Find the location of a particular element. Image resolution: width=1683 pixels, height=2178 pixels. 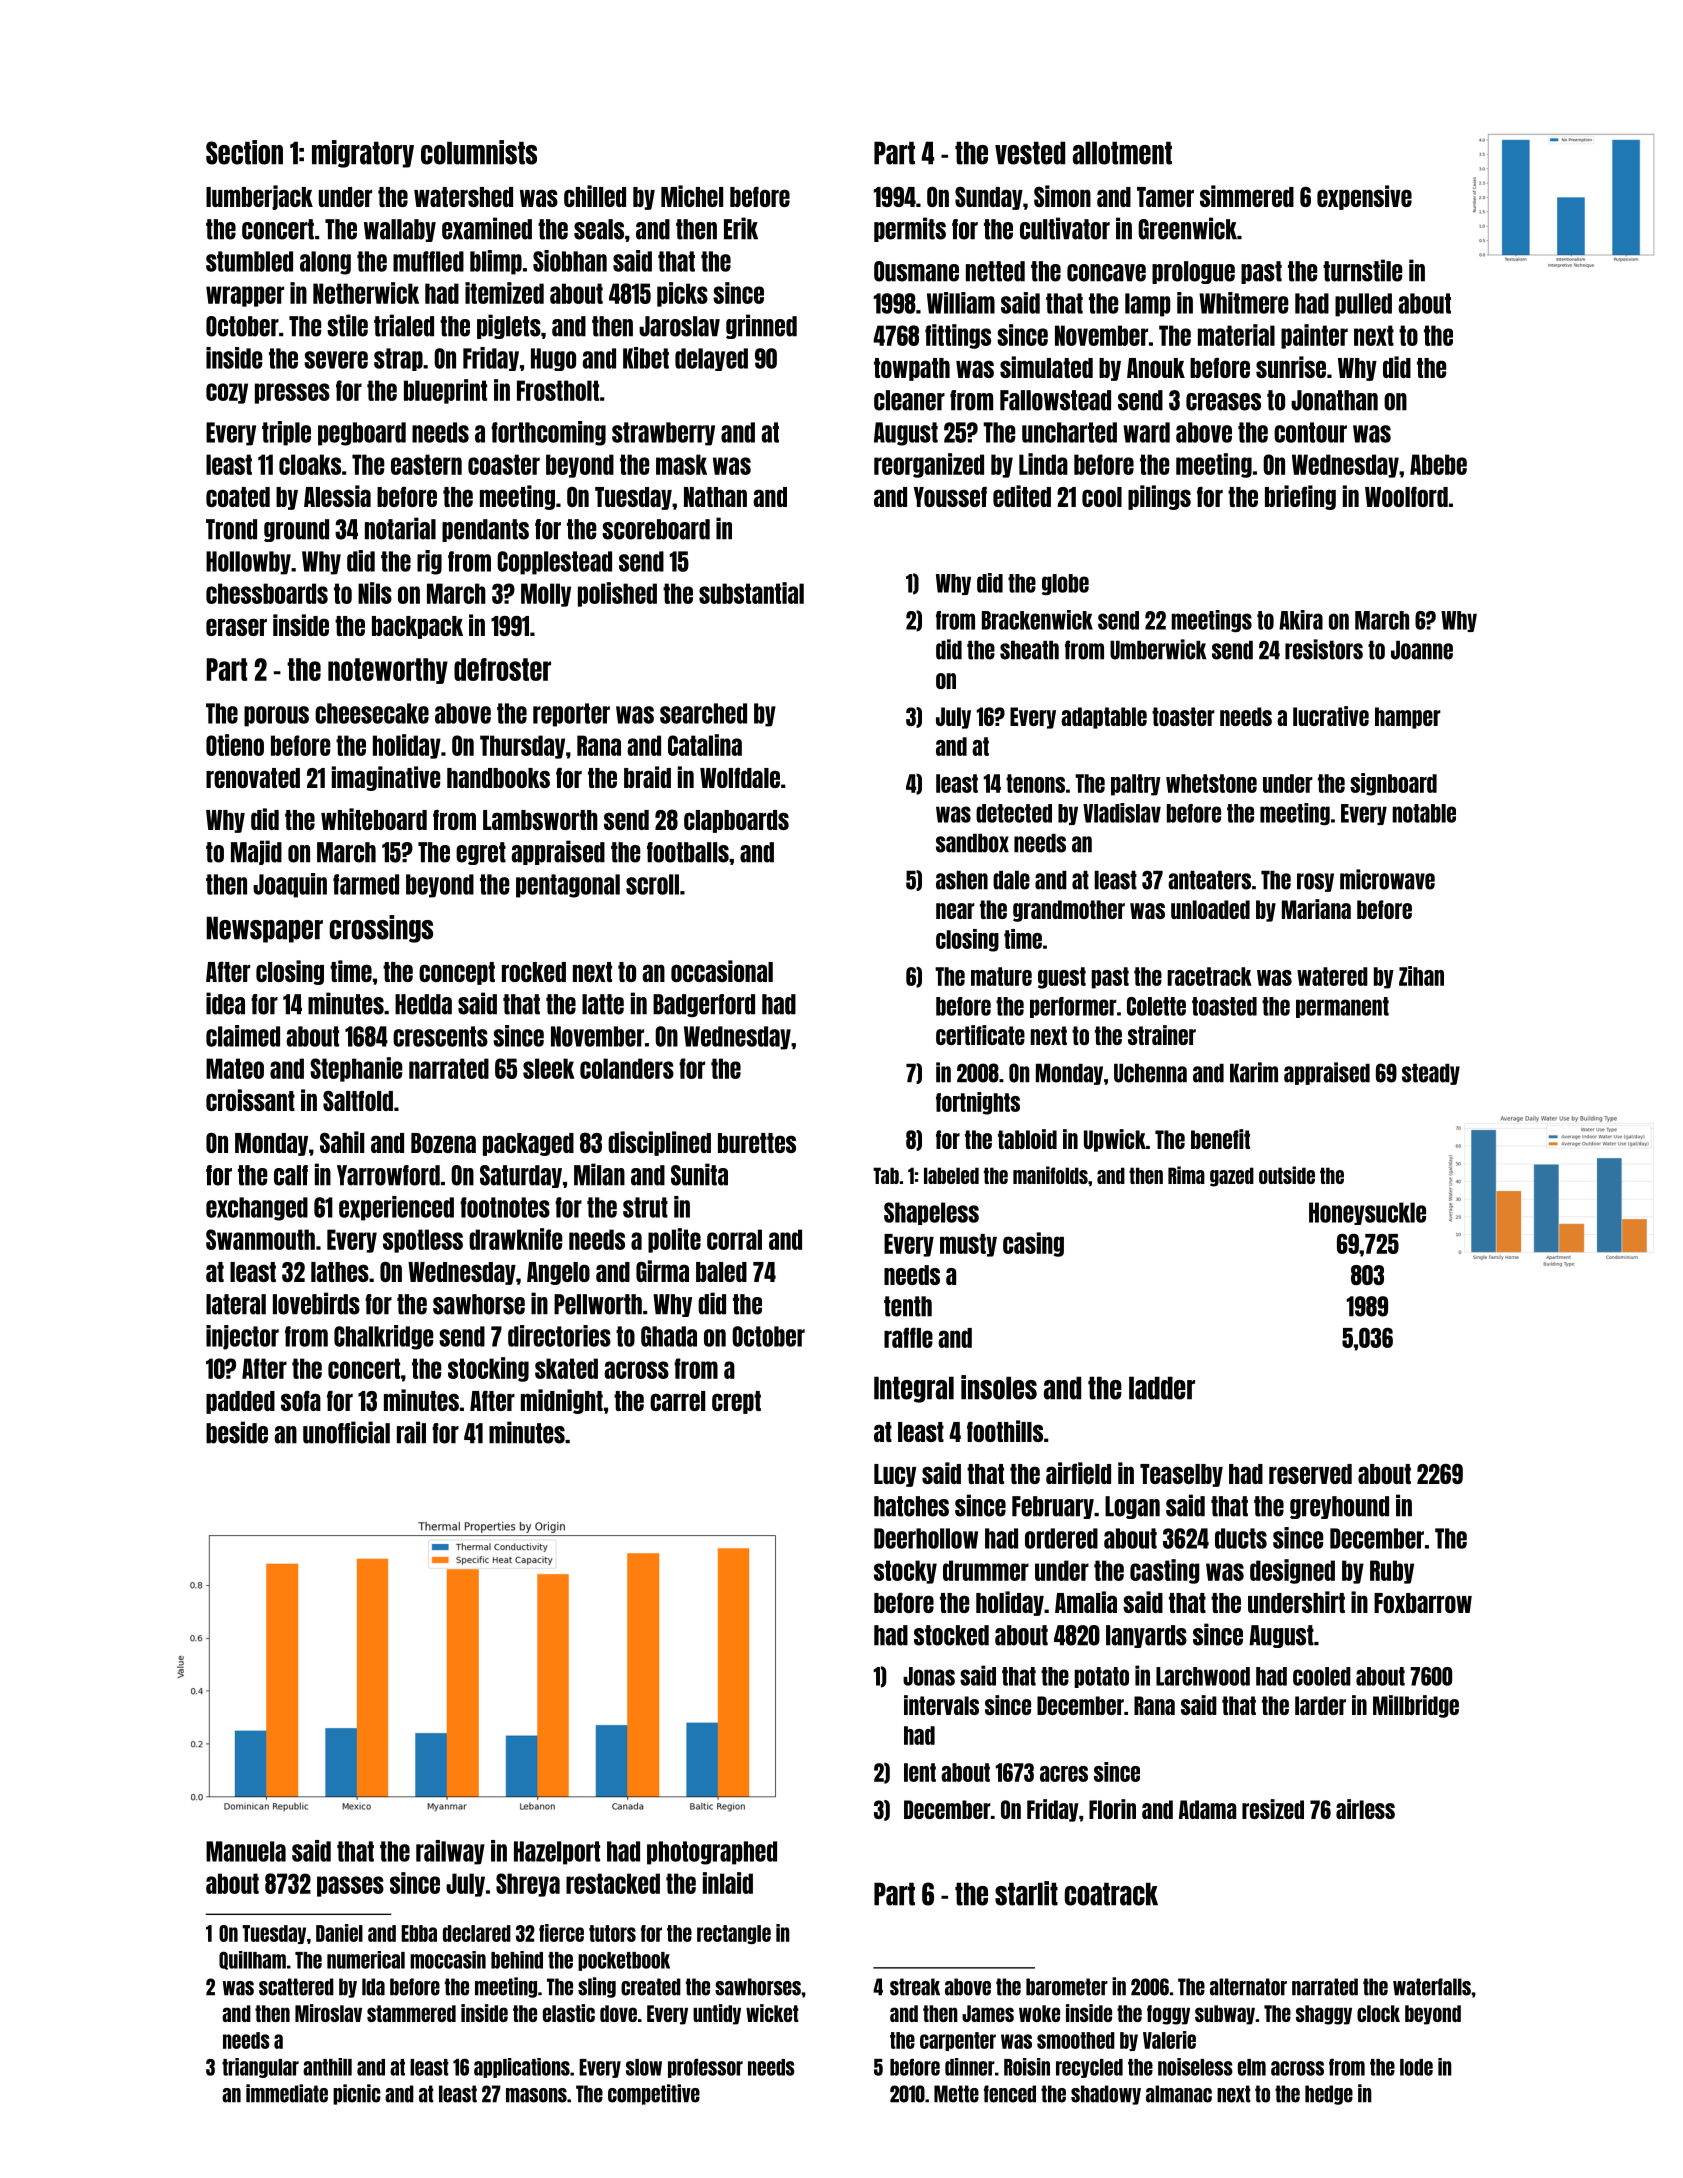

wrapper is located at coordinates (245, 296).
